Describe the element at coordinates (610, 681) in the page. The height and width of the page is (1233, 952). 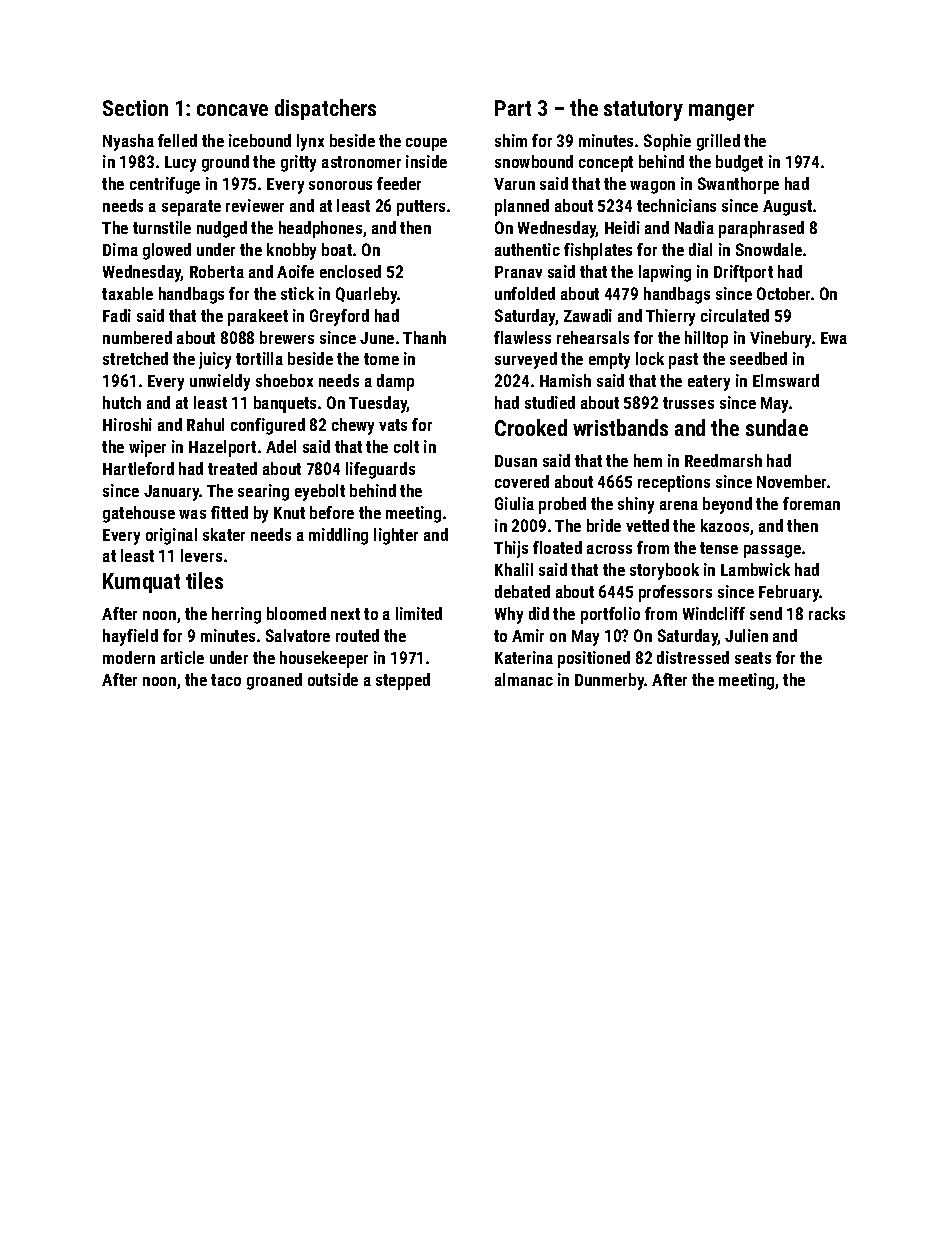
I see `Dunmerby` at that location.
